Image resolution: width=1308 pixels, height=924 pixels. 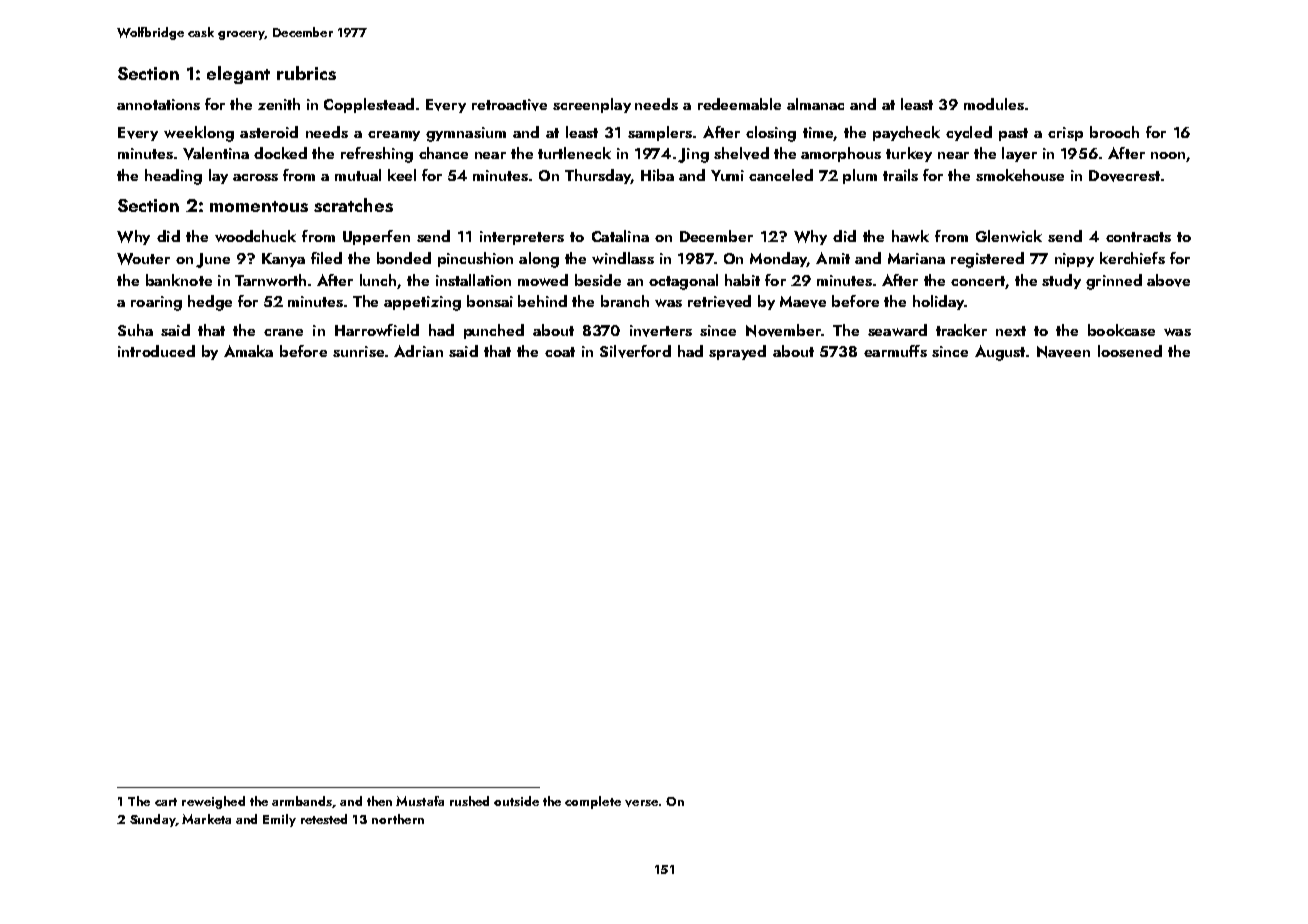 What do you see at coordinates (135, 330) in the screenshot?
I see `Suha` at bounding box center [135, 330].
